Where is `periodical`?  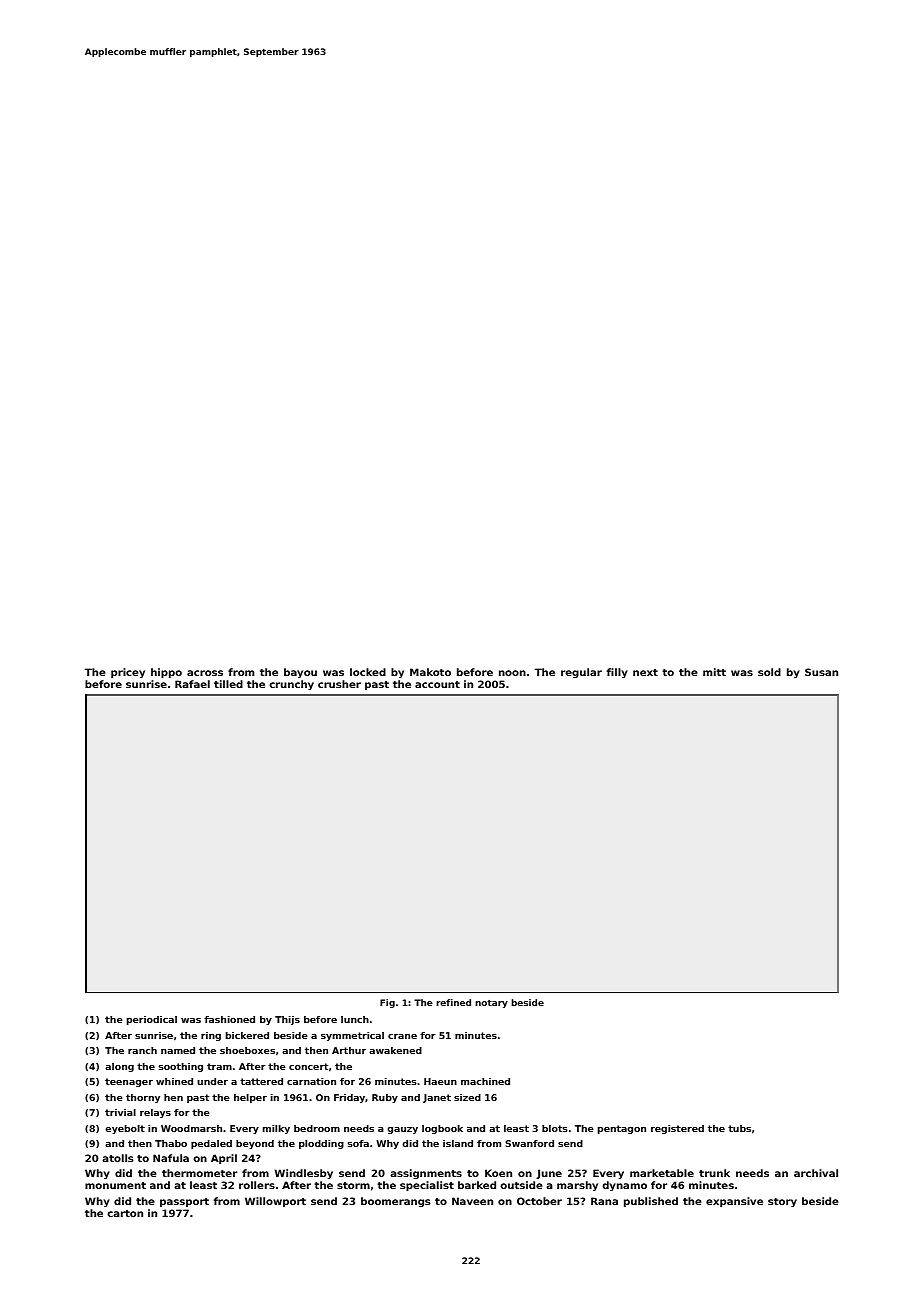 periodical is located at coordinates (152, 1020).
